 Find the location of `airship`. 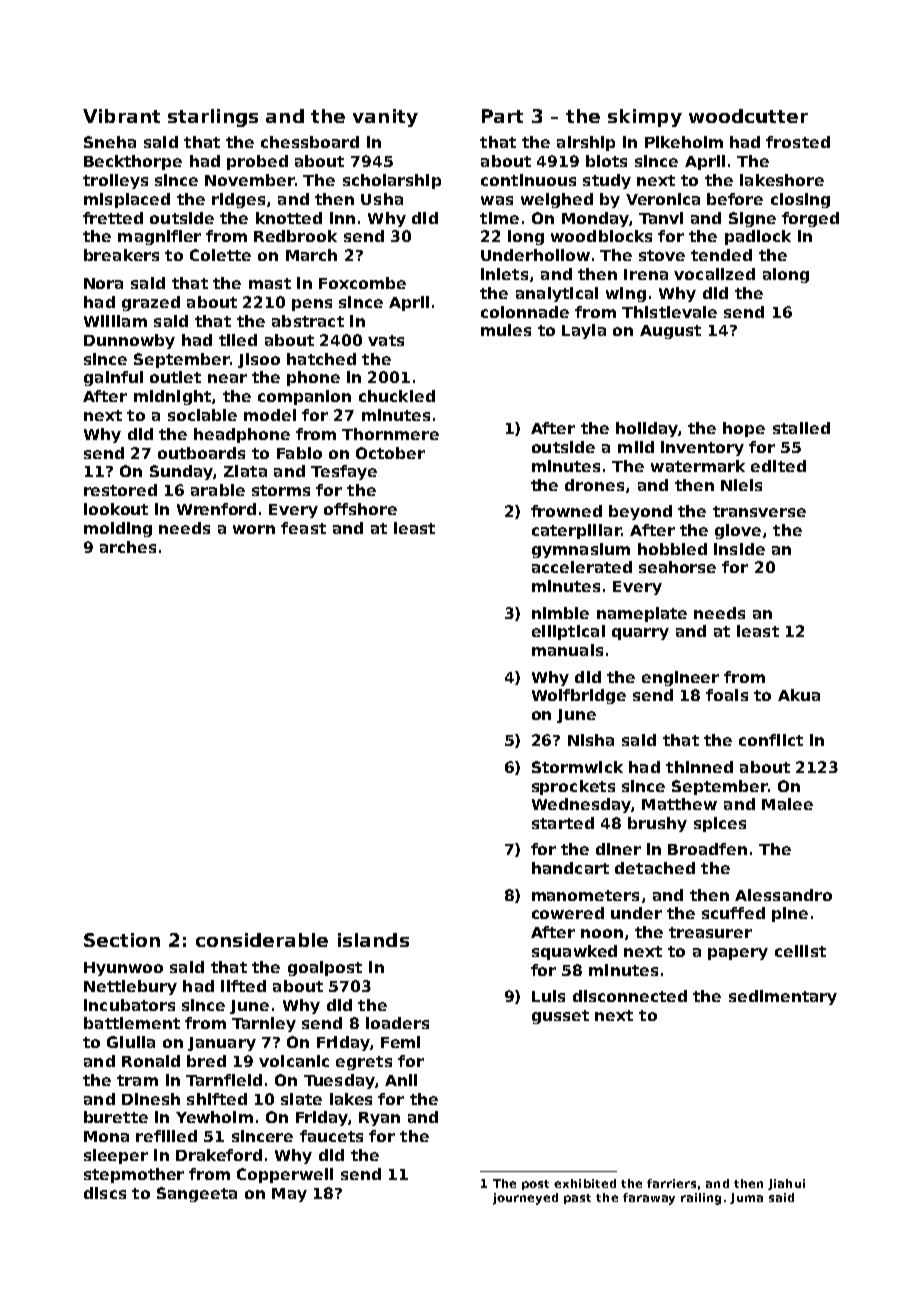

airship is located at coordinates (586, 143).
